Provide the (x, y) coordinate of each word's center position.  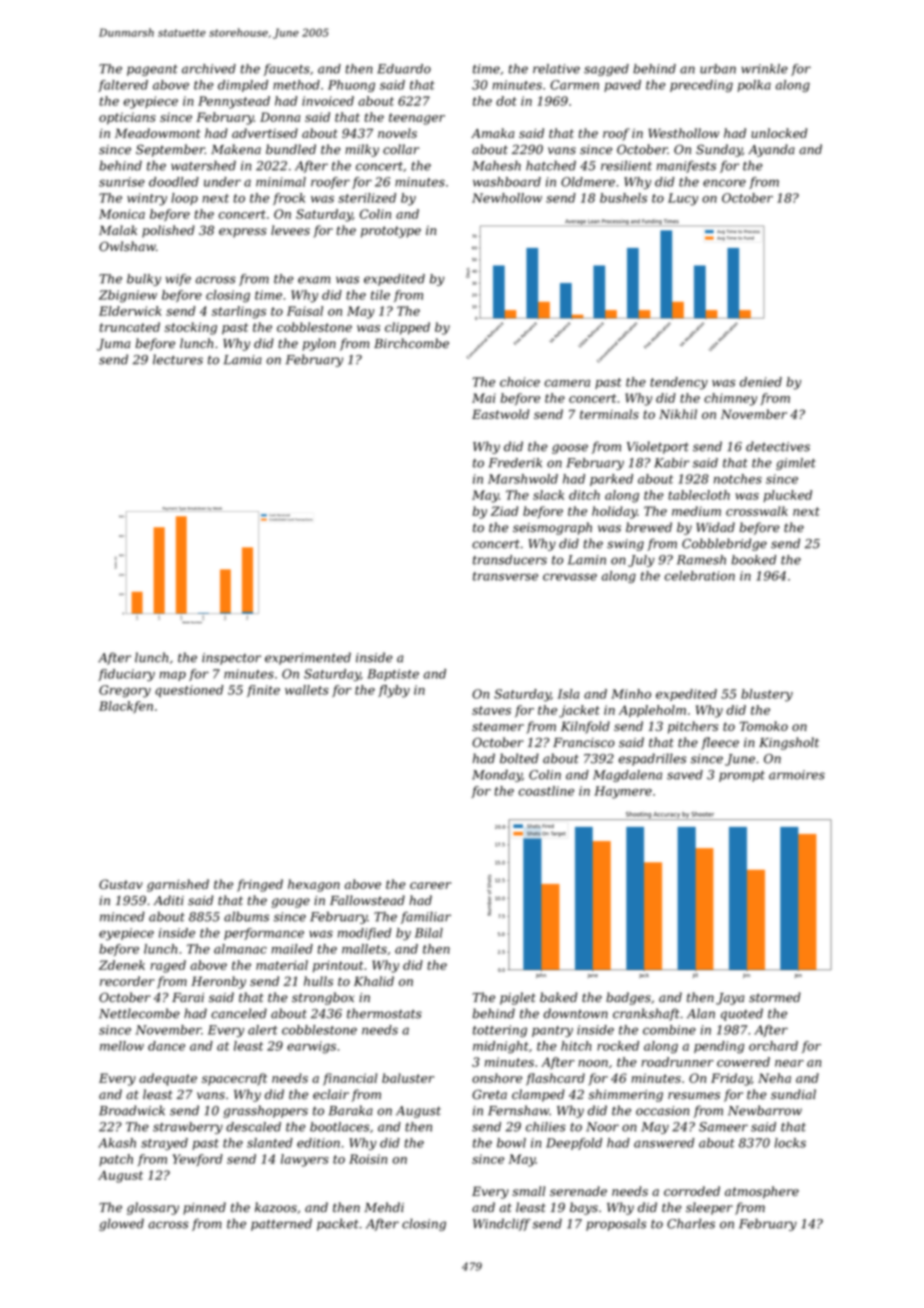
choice (520, 382)
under (222, 182)
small (528, 1191)
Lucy (683, 199)
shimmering (625, 1095)
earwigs (311, 1047)
